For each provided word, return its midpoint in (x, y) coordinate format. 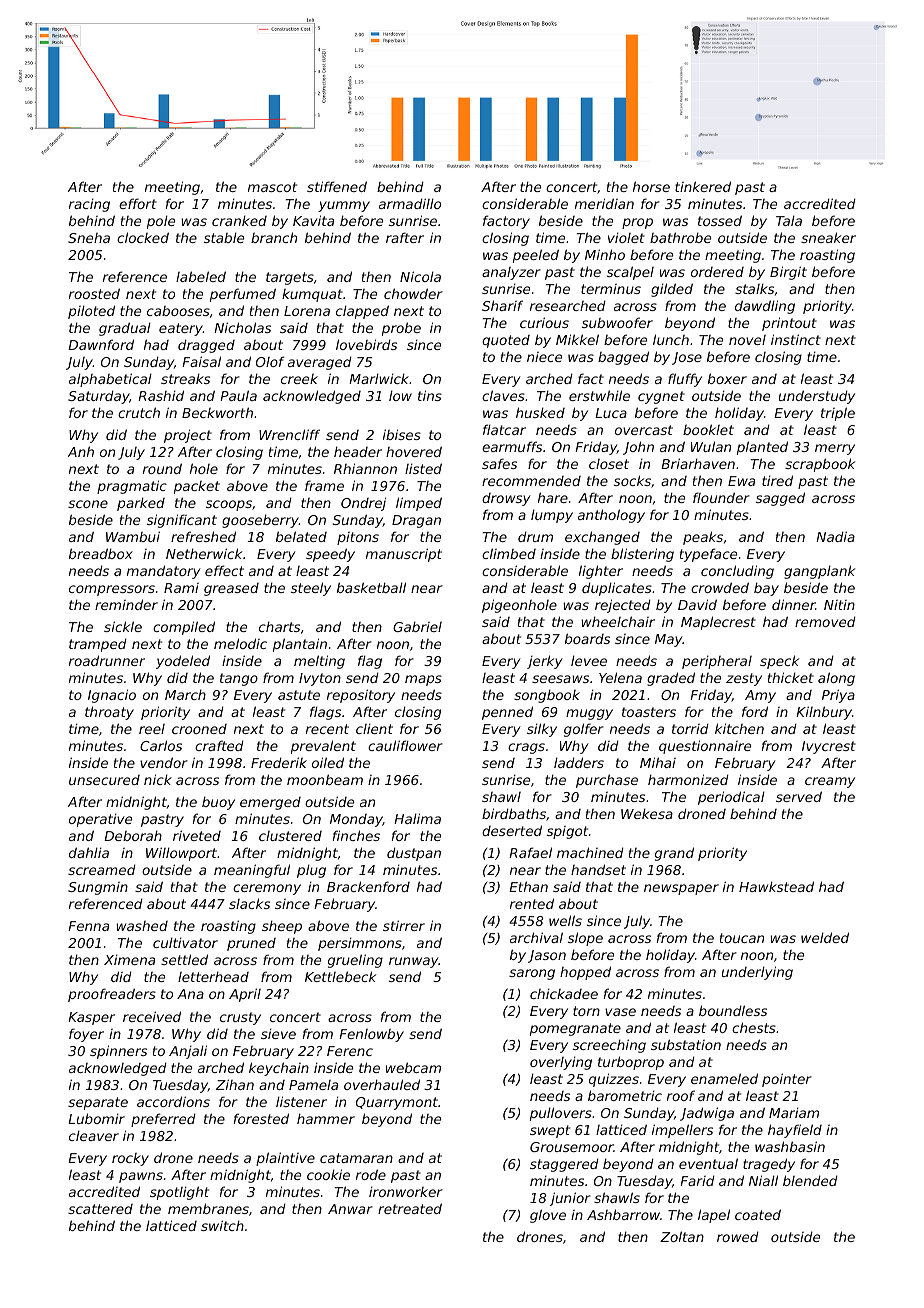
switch (222, 1225)
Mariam (794, 1112)
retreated (410, 1208)
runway (414, 962)
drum (535, 536)
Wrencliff (289, 434)
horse (651, 186)
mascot (272, 187)
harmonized (688, 779)
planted (762, 448)
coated (758, 1214)
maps (423, 680)
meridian (604, 203)
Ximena (129, 959)
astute (299, 695)
